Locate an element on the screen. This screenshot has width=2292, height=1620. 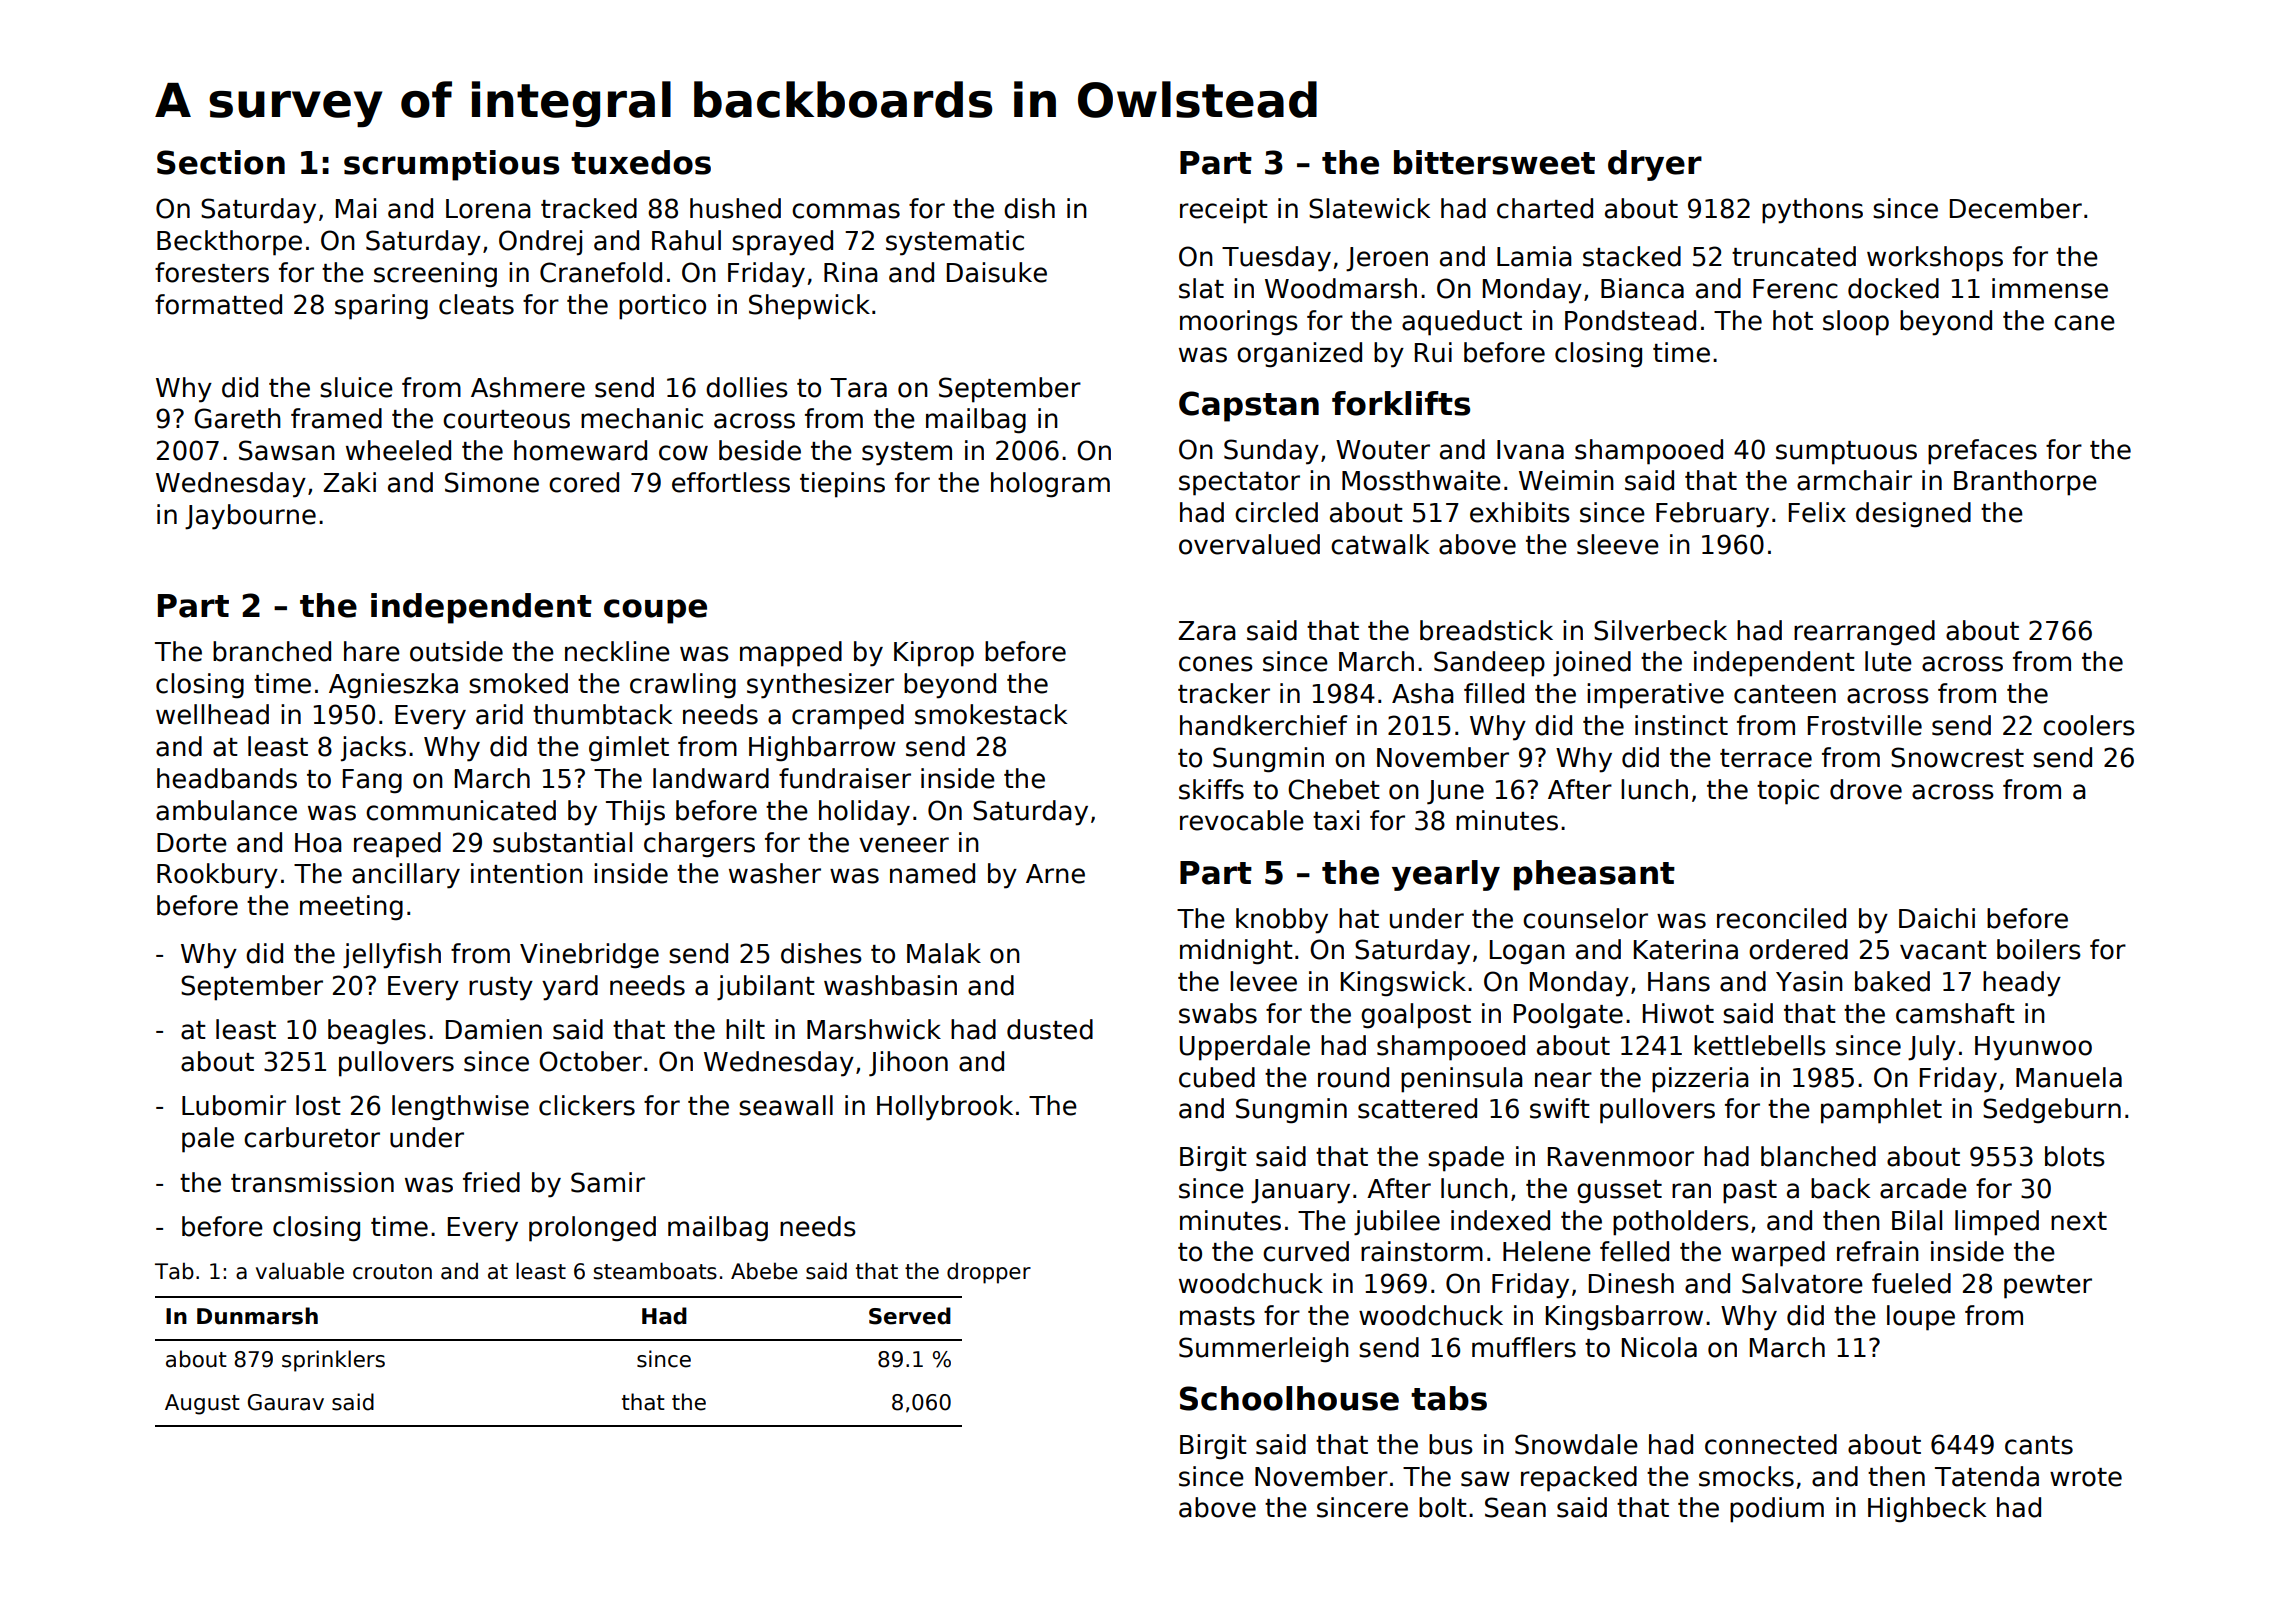
Weimin is located at coordinates (1566, 480).
